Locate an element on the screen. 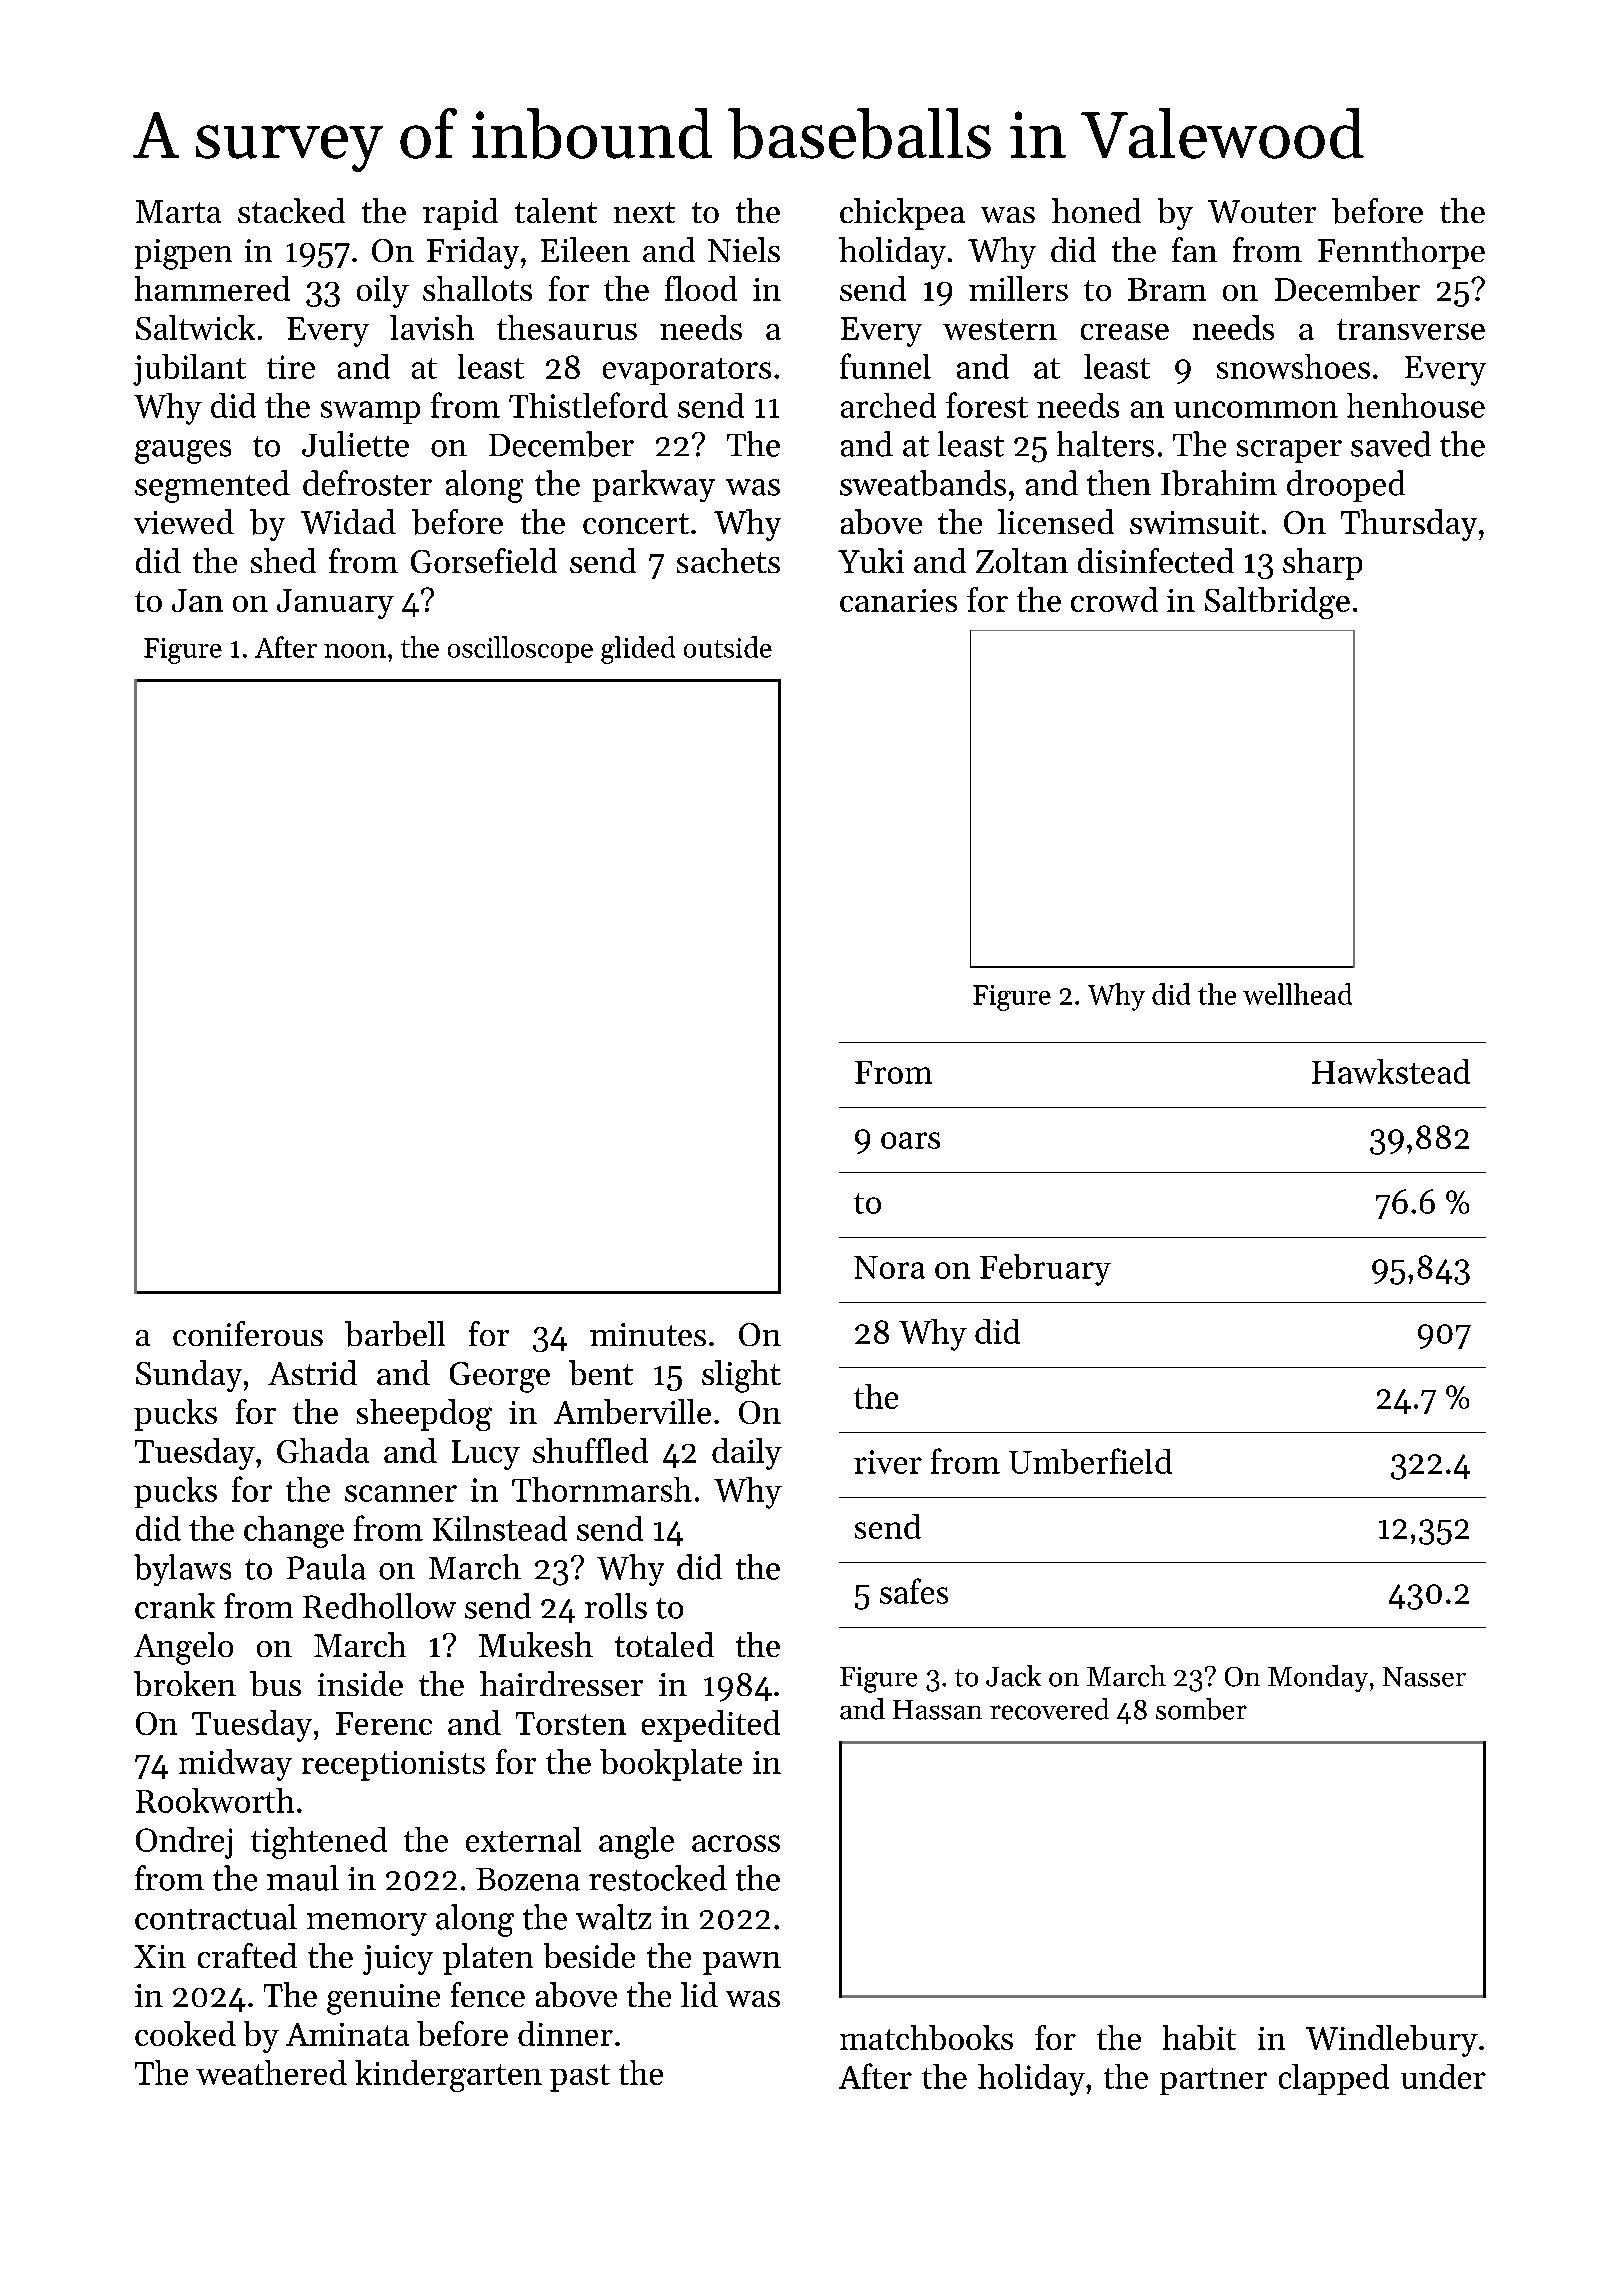  noon is located at coordinates (355, 651).
